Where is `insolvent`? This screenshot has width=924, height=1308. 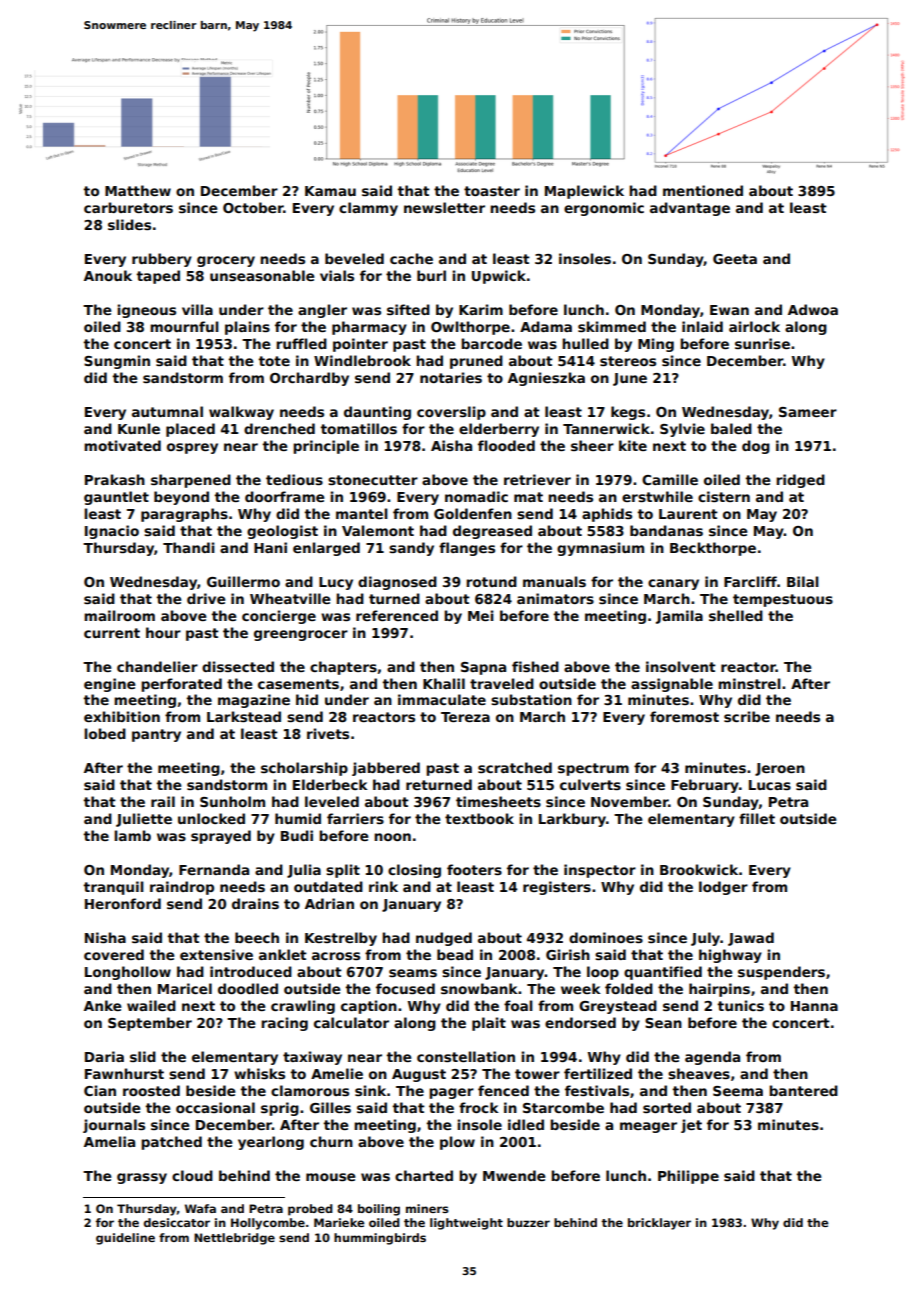
insolvent is located at coordinates (681, 666).
